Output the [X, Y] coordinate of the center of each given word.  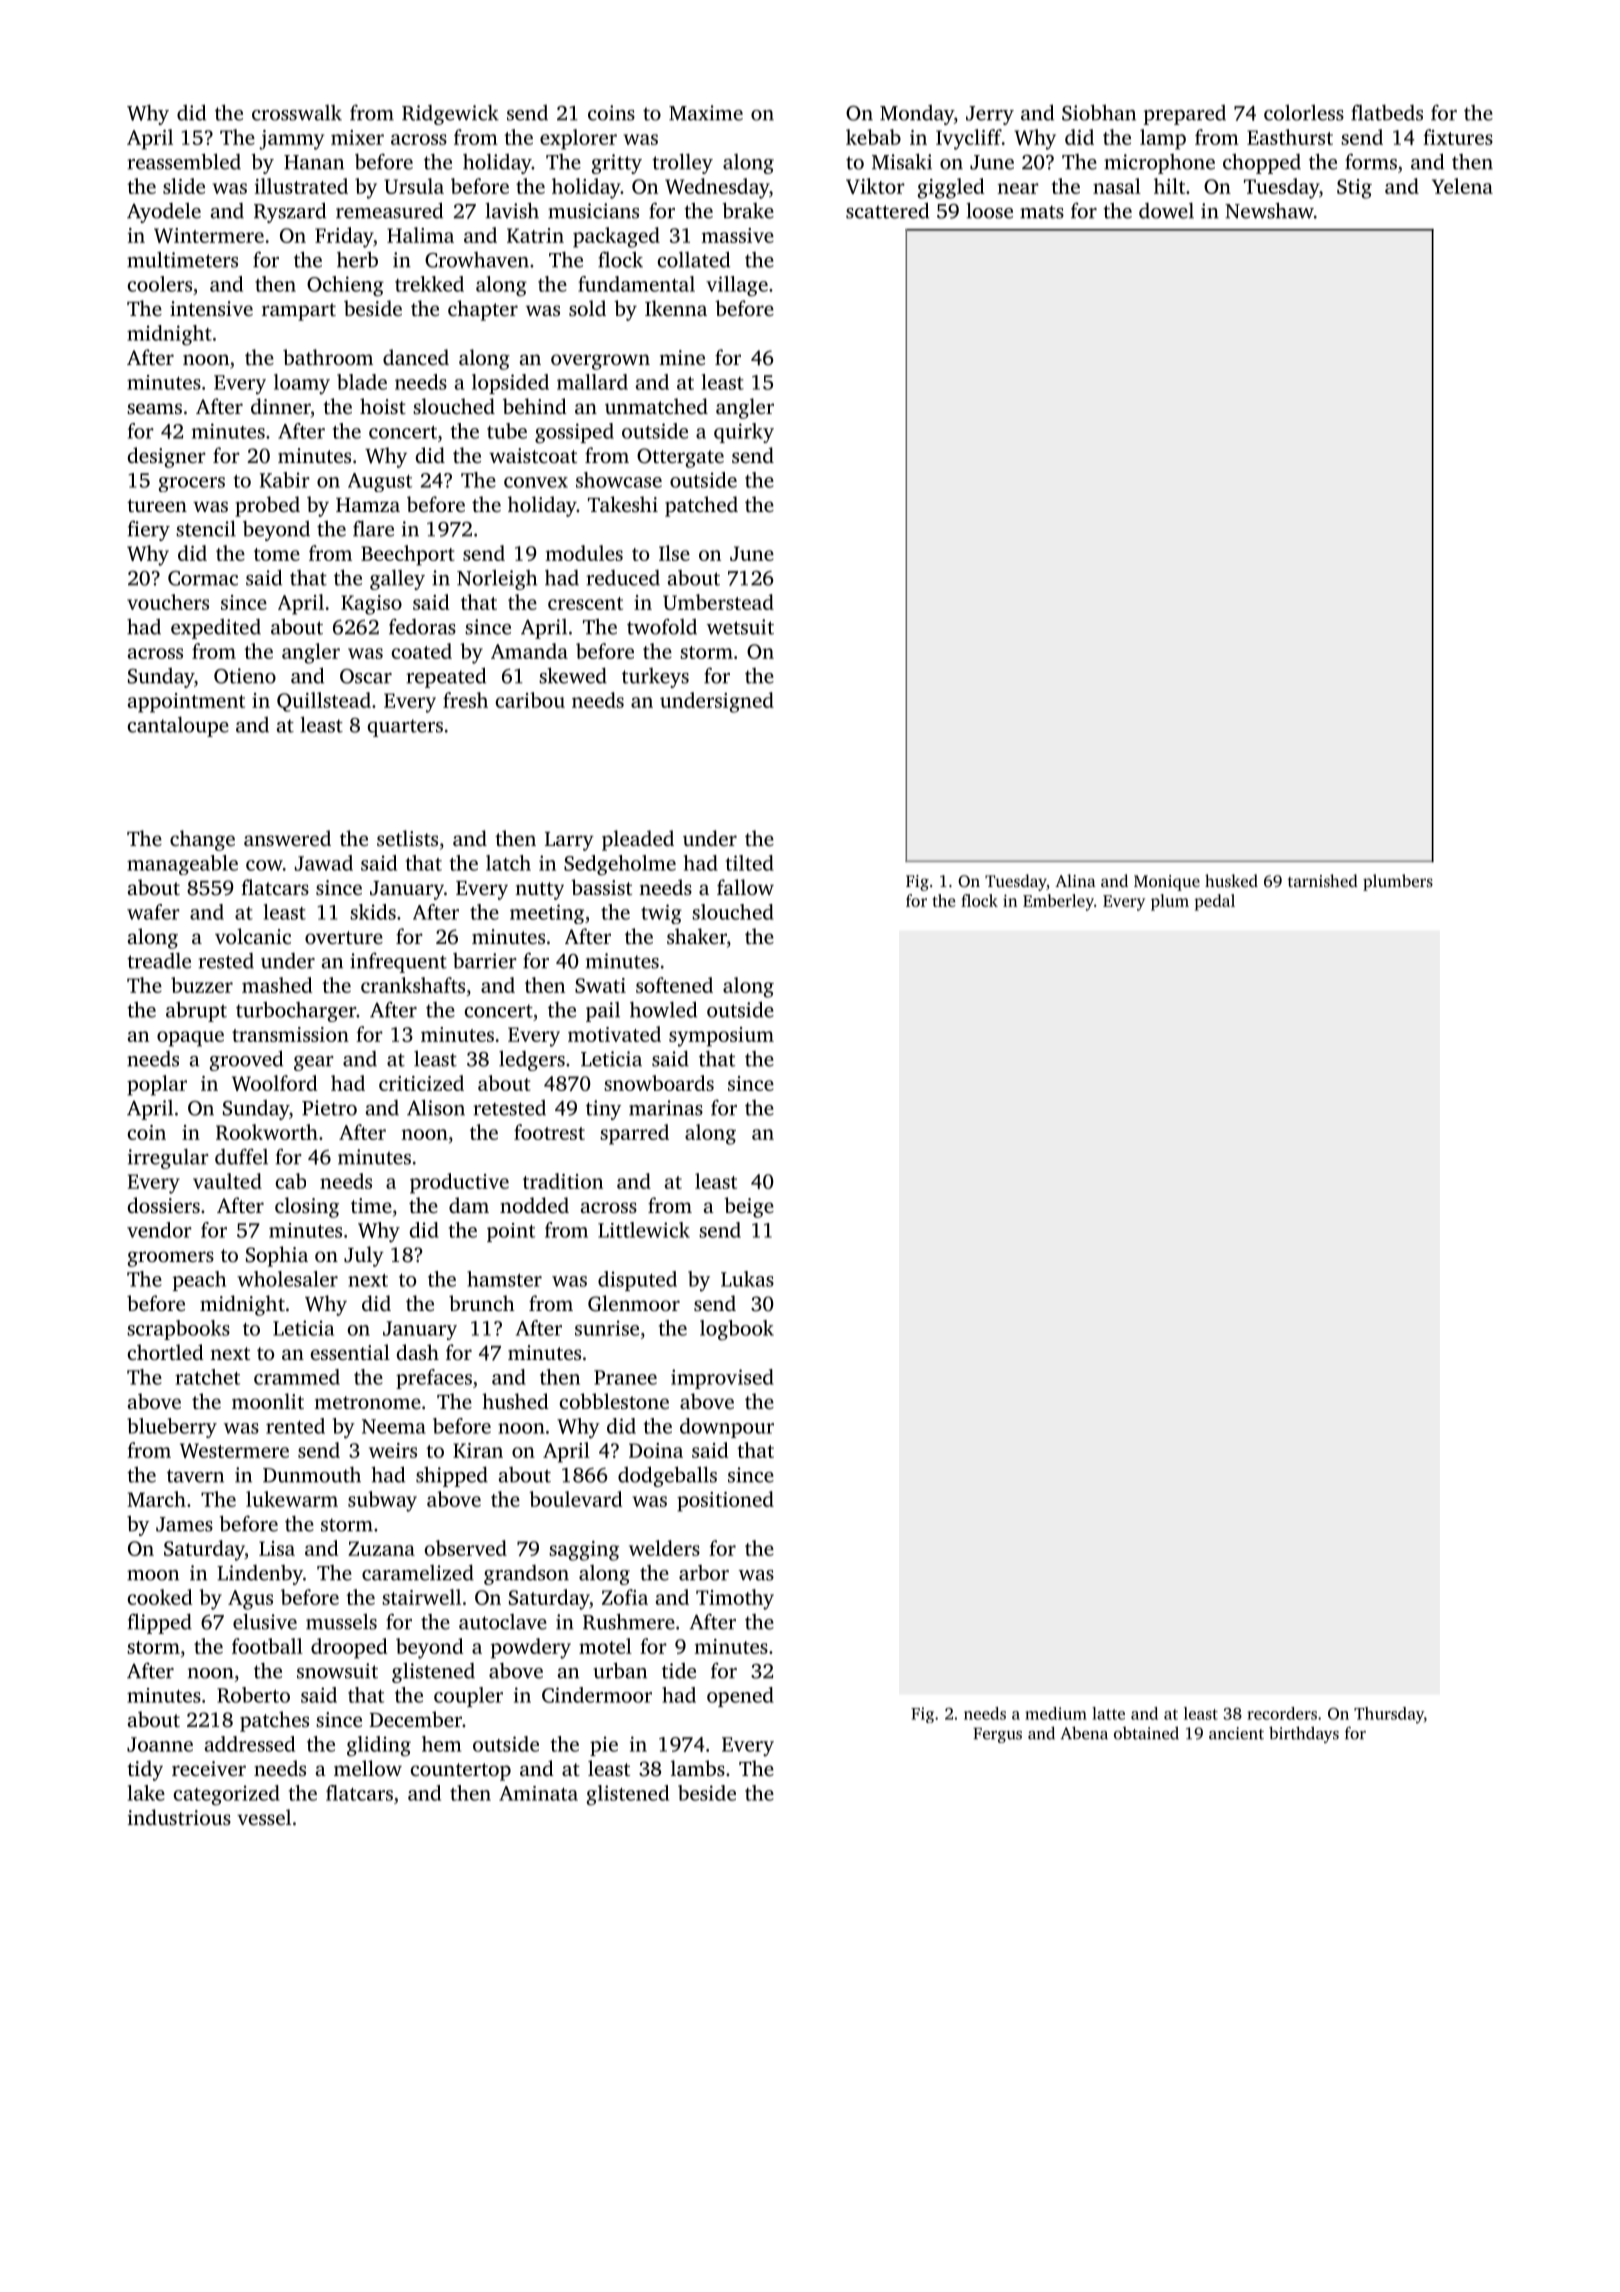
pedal [1215, 902]
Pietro [329, 1108]
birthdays [1304, 1734]
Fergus [997, 1735]
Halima [420, 235]
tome [277, 554]
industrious [179, 1817]
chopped [1262, 163]
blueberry [172, 1428]
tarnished [1323, 880]
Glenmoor [634, 1303]
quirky [744, 433]
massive [738, 235]
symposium [721, 1037]
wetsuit [740, 627]
